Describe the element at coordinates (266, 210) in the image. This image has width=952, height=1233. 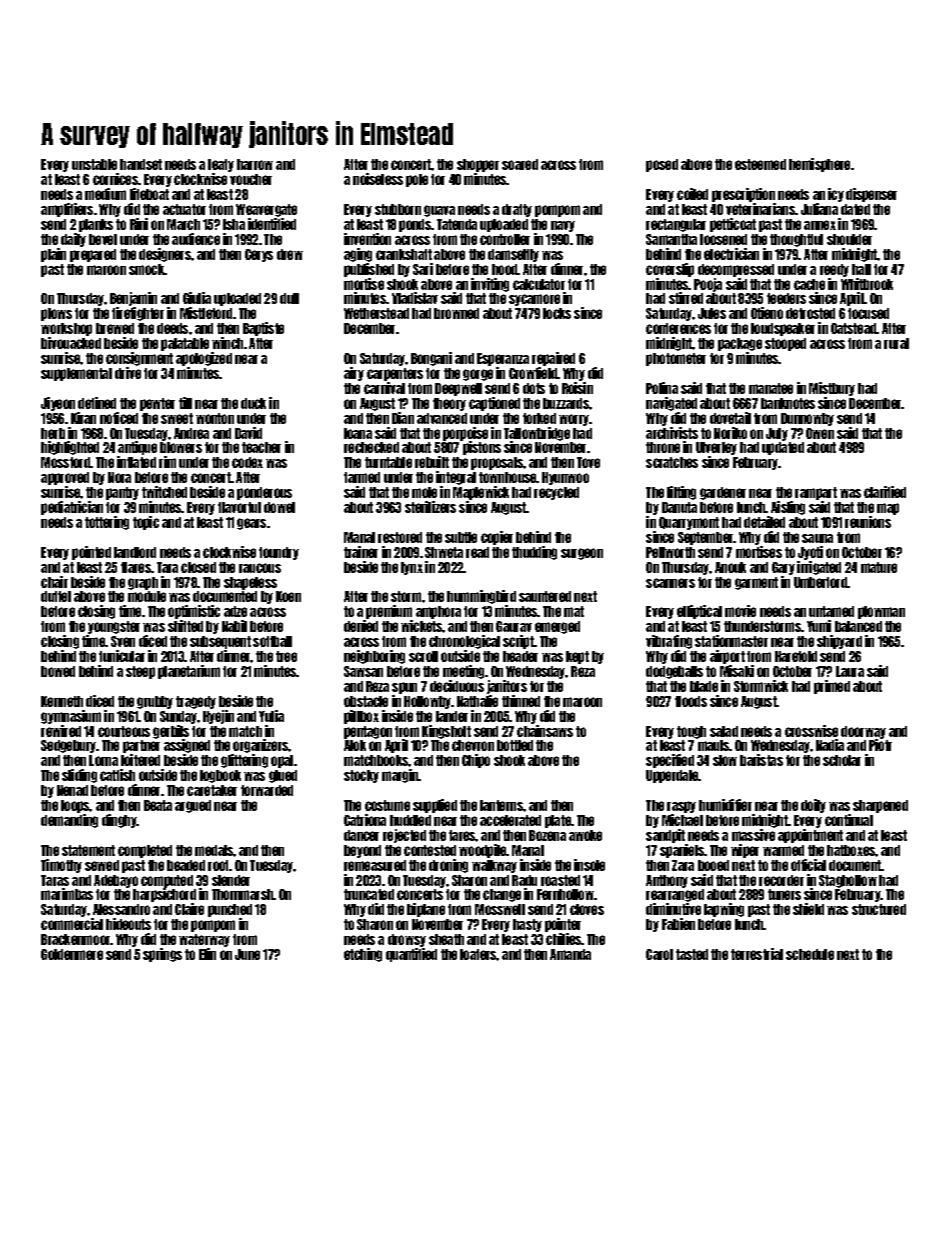
I see `Weavergate` at that location.
